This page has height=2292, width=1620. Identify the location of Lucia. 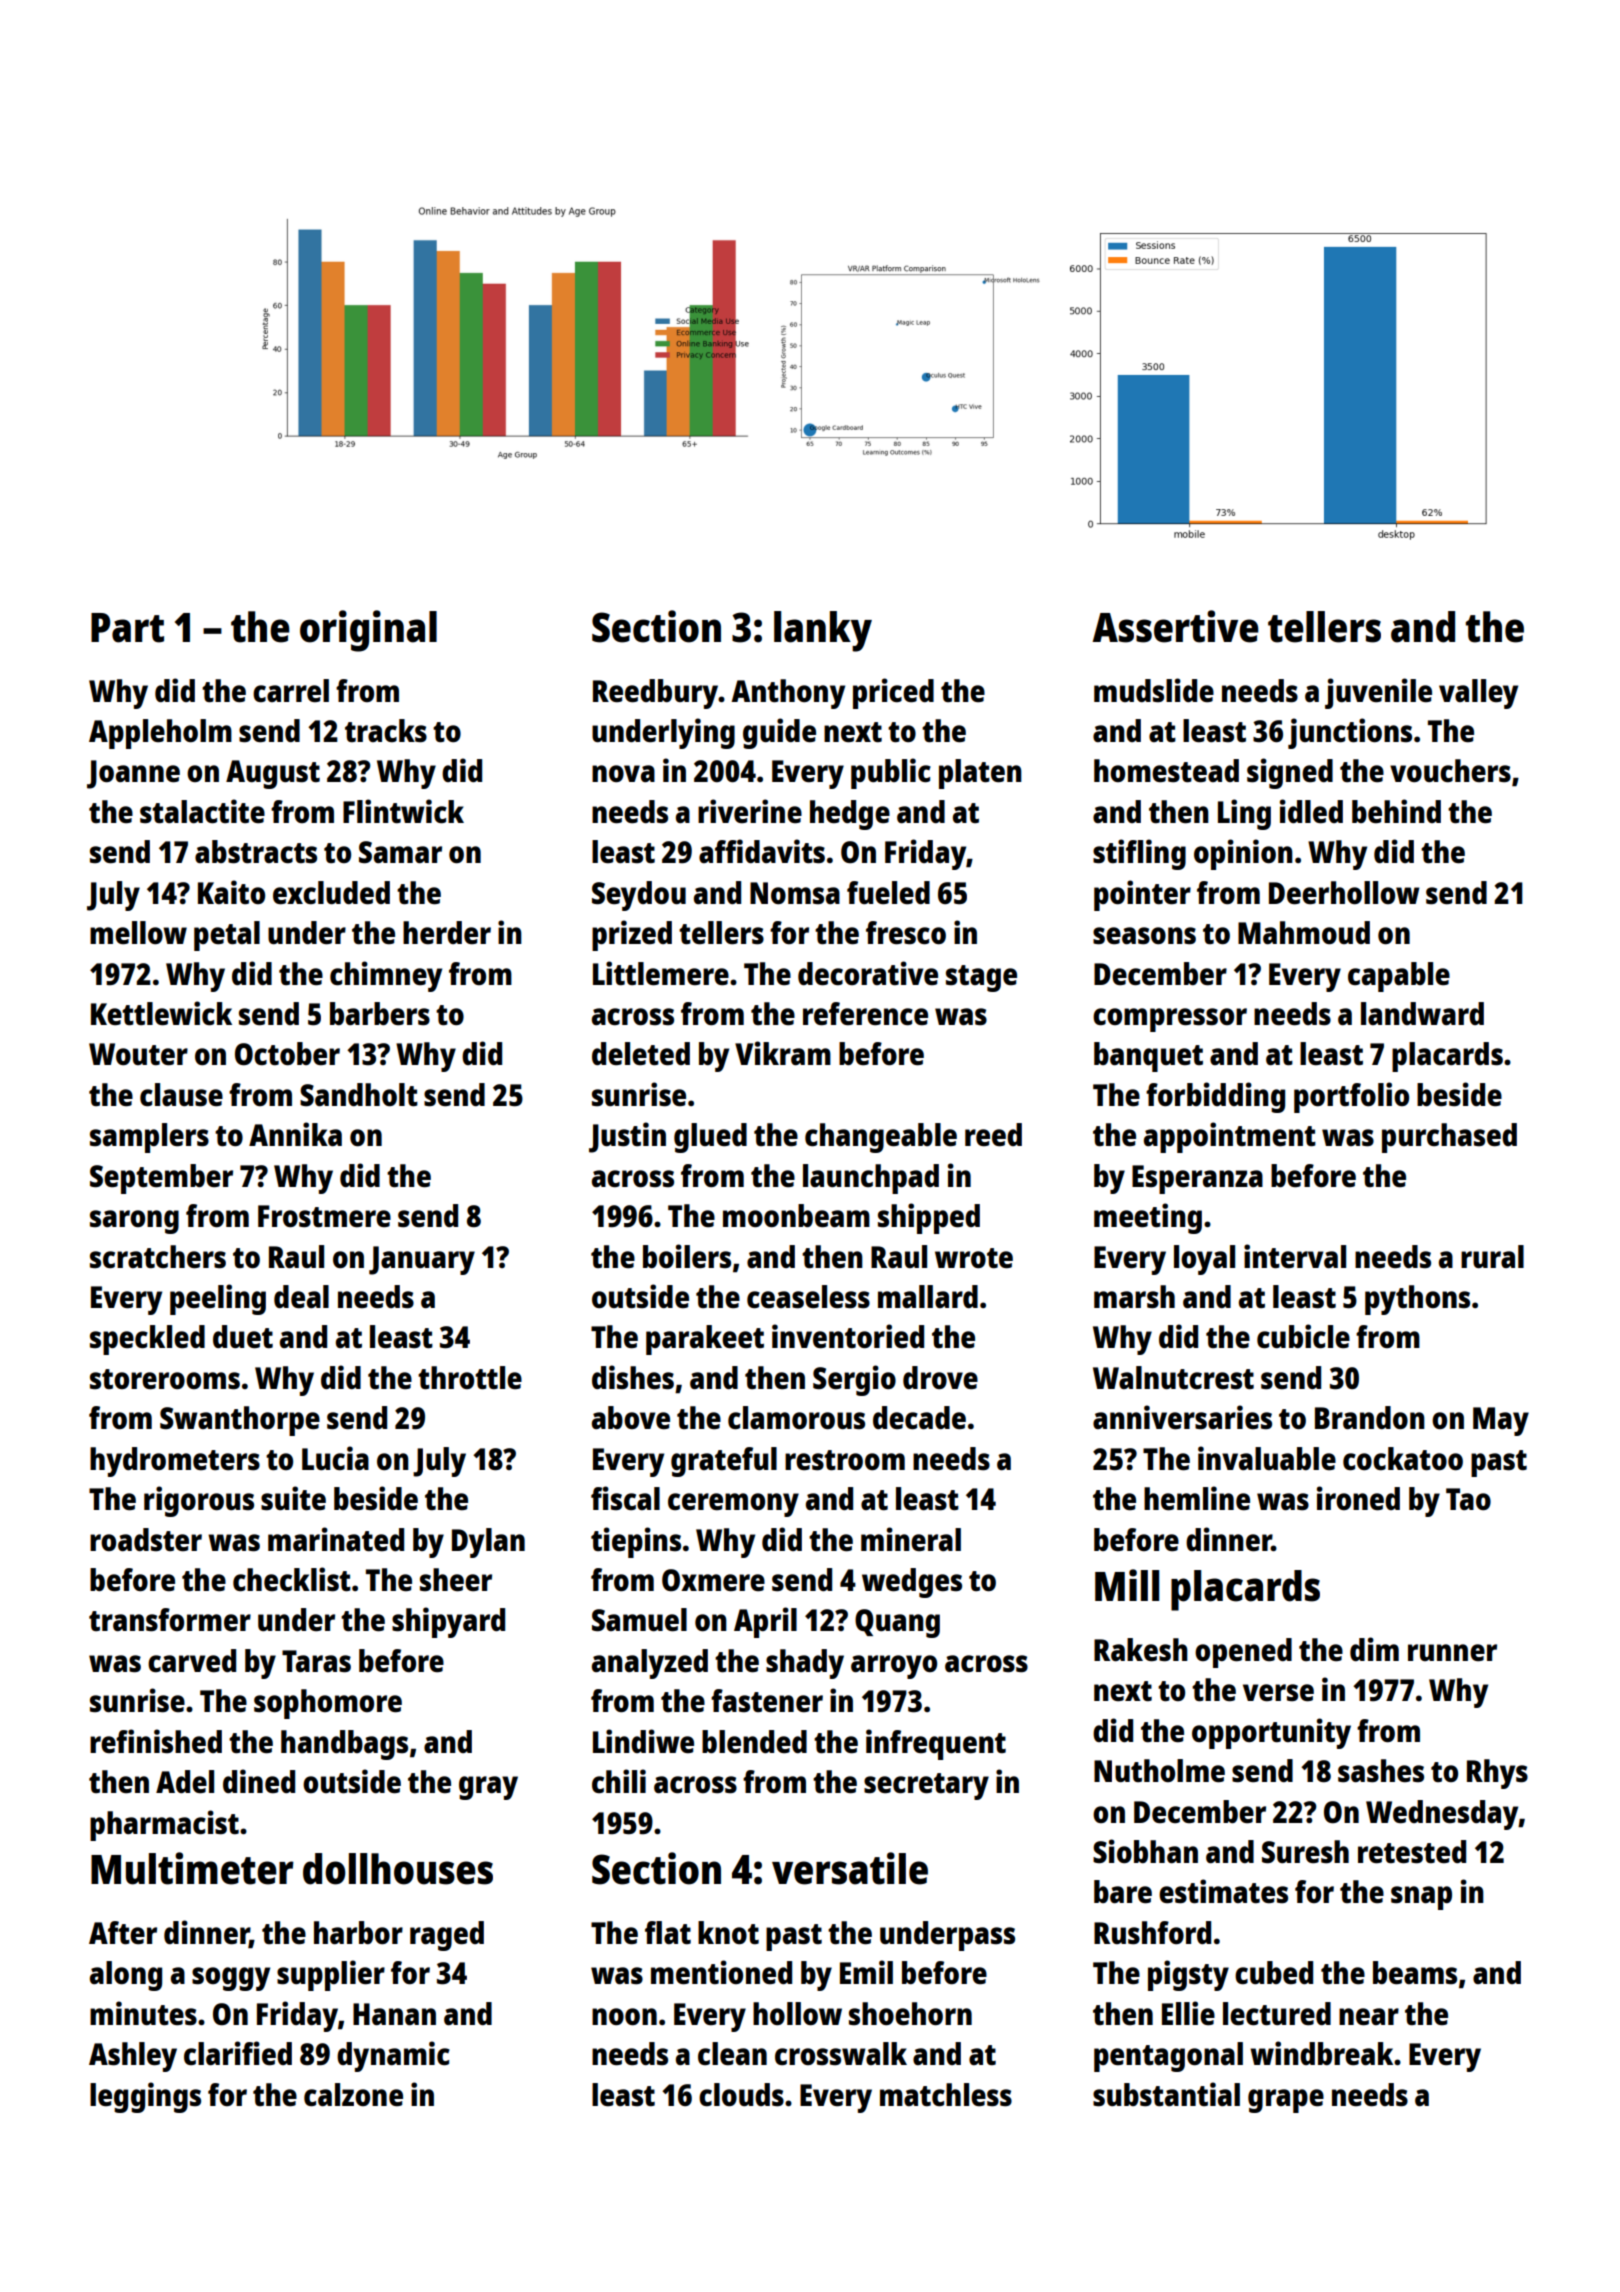
(335, 1458).
